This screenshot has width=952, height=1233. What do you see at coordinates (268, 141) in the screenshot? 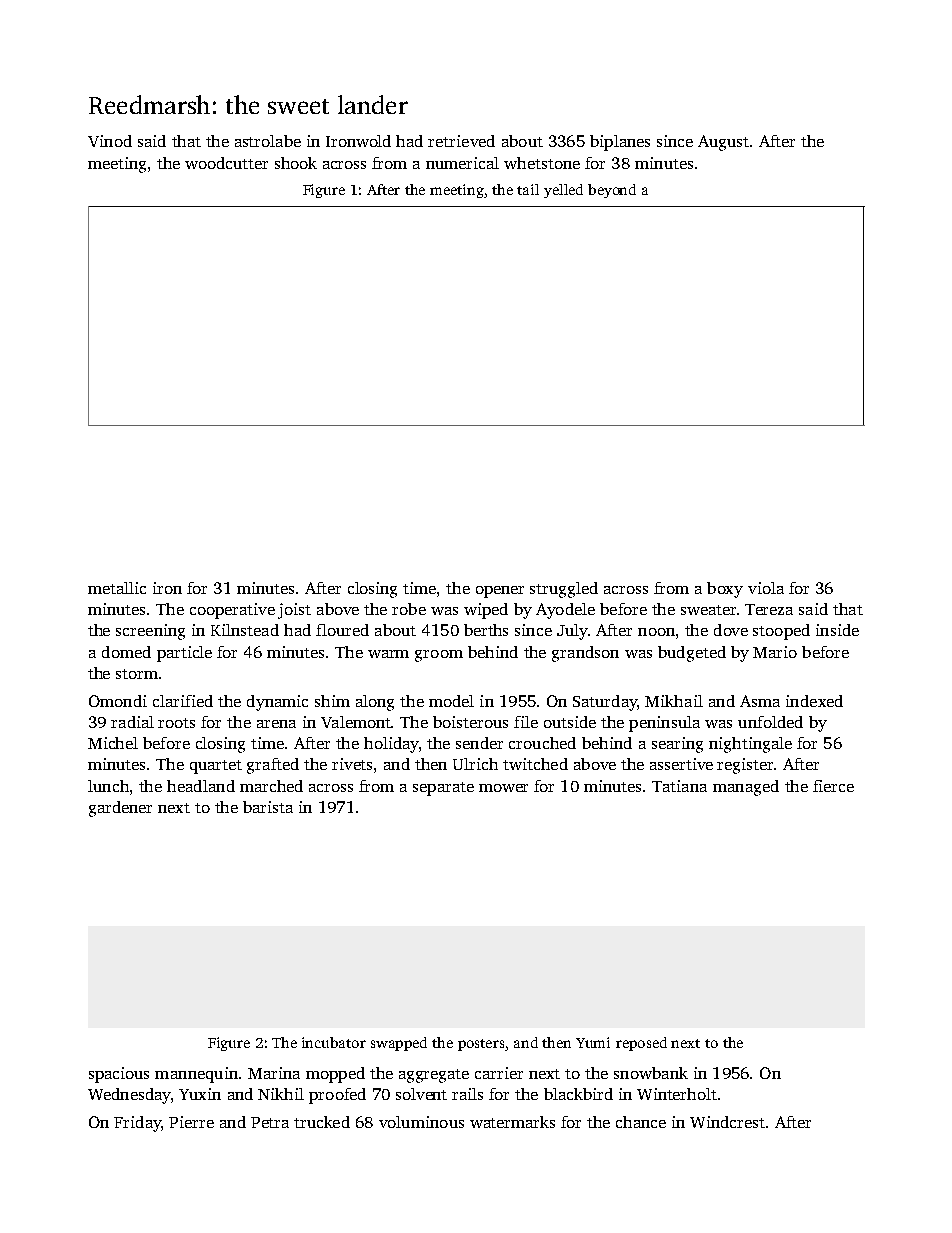
I see `astrolabe` at bounding box center [268, 141].
